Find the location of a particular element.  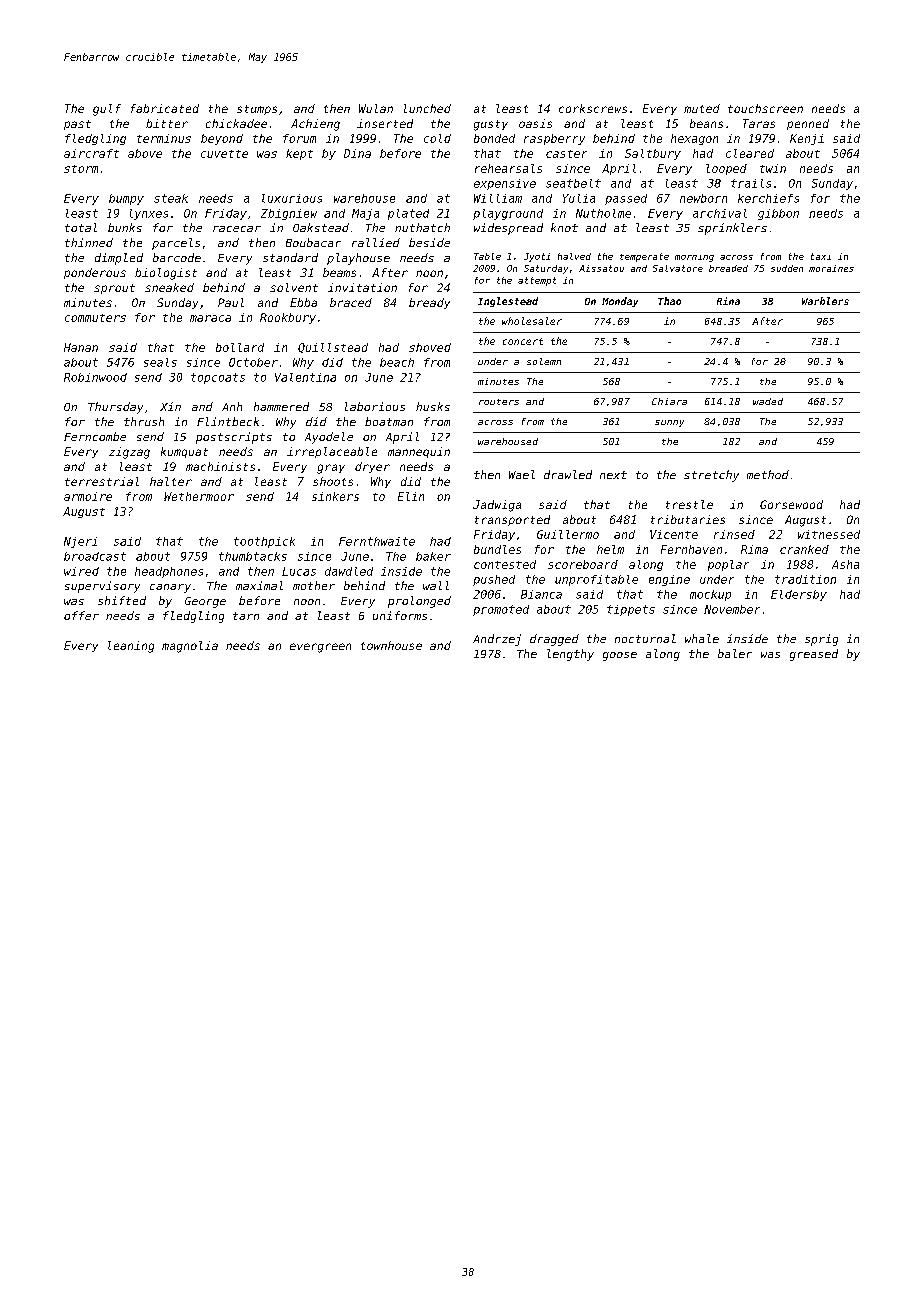

Fernthwaite is located at coordinates (377, 541).
